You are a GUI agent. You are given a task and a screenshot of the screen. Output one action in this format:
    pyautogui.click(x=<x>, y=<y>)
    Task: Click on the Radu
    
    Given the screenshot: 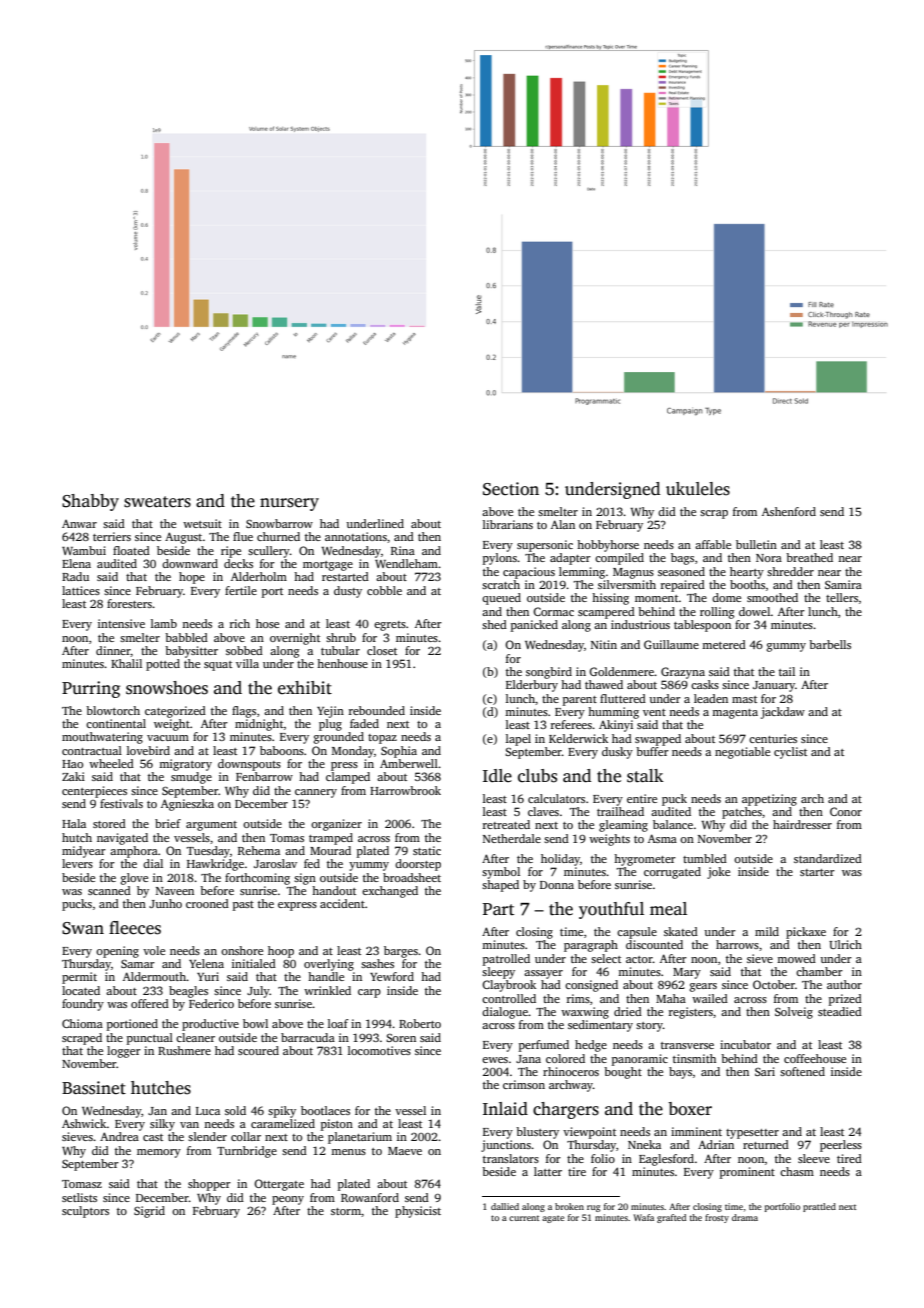 What is the action you would take?
    pyautogui.click(x=75, y=576)
